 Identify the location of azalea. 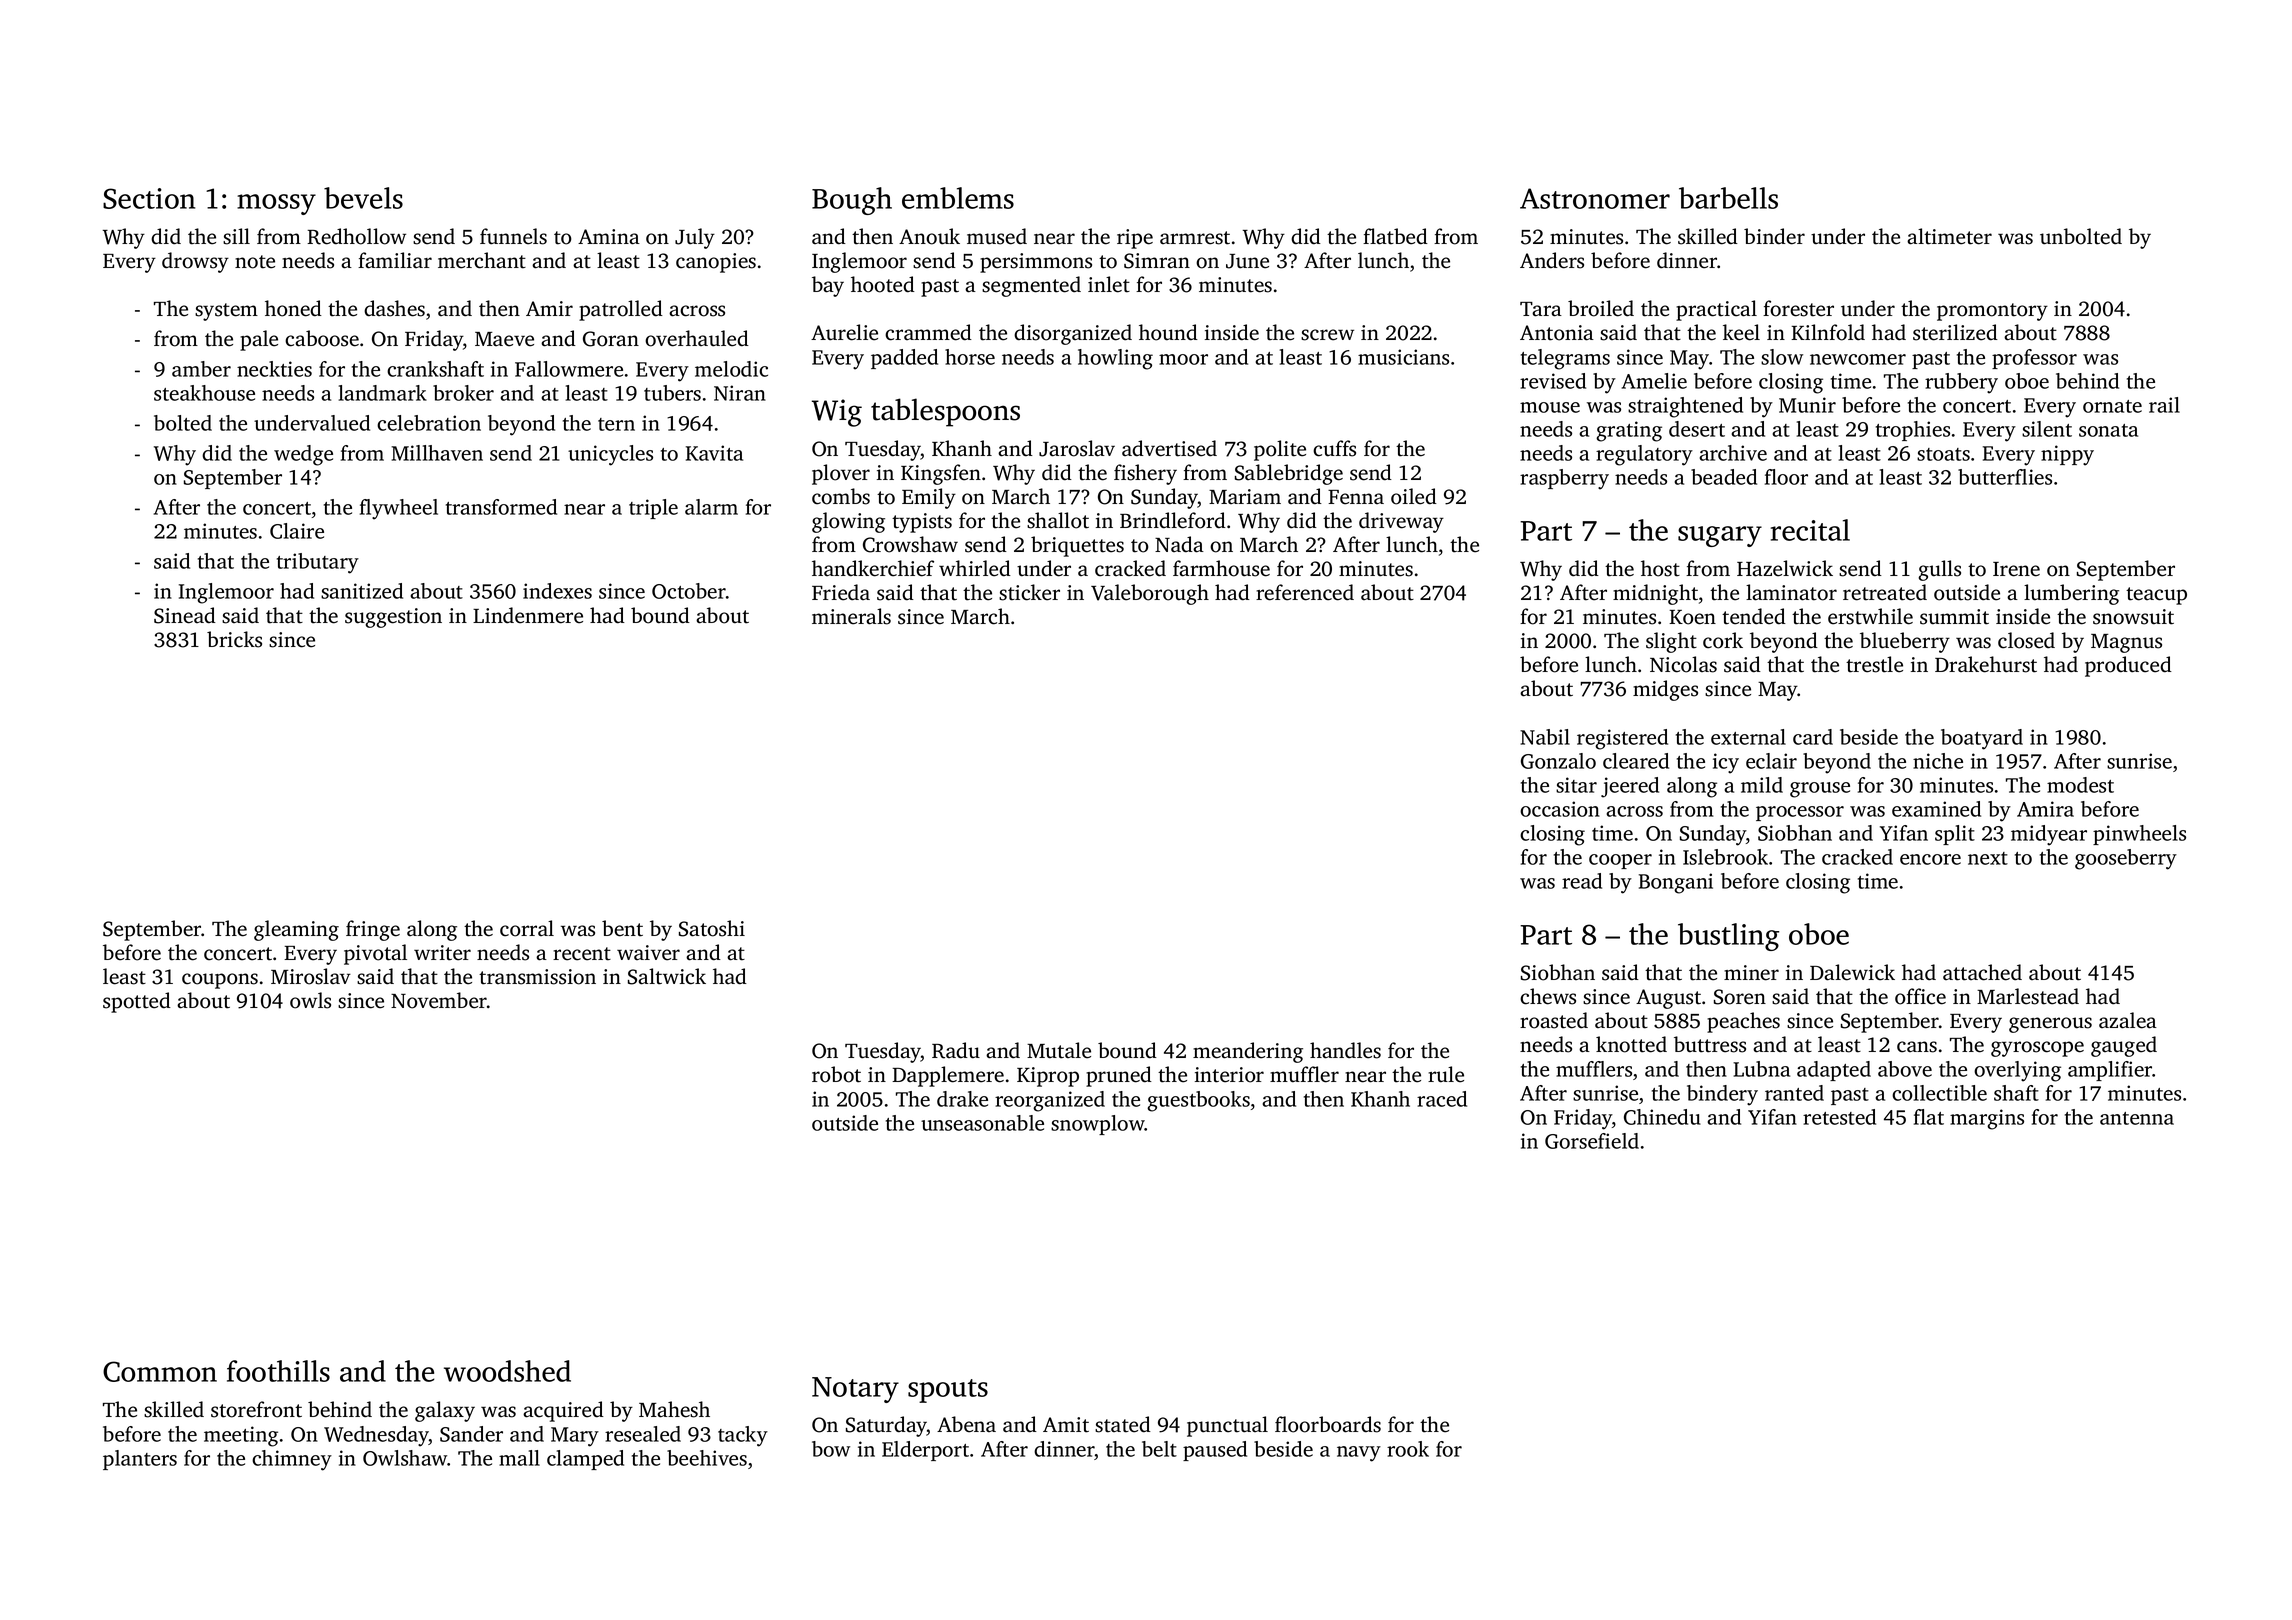
(2128, 1020).
